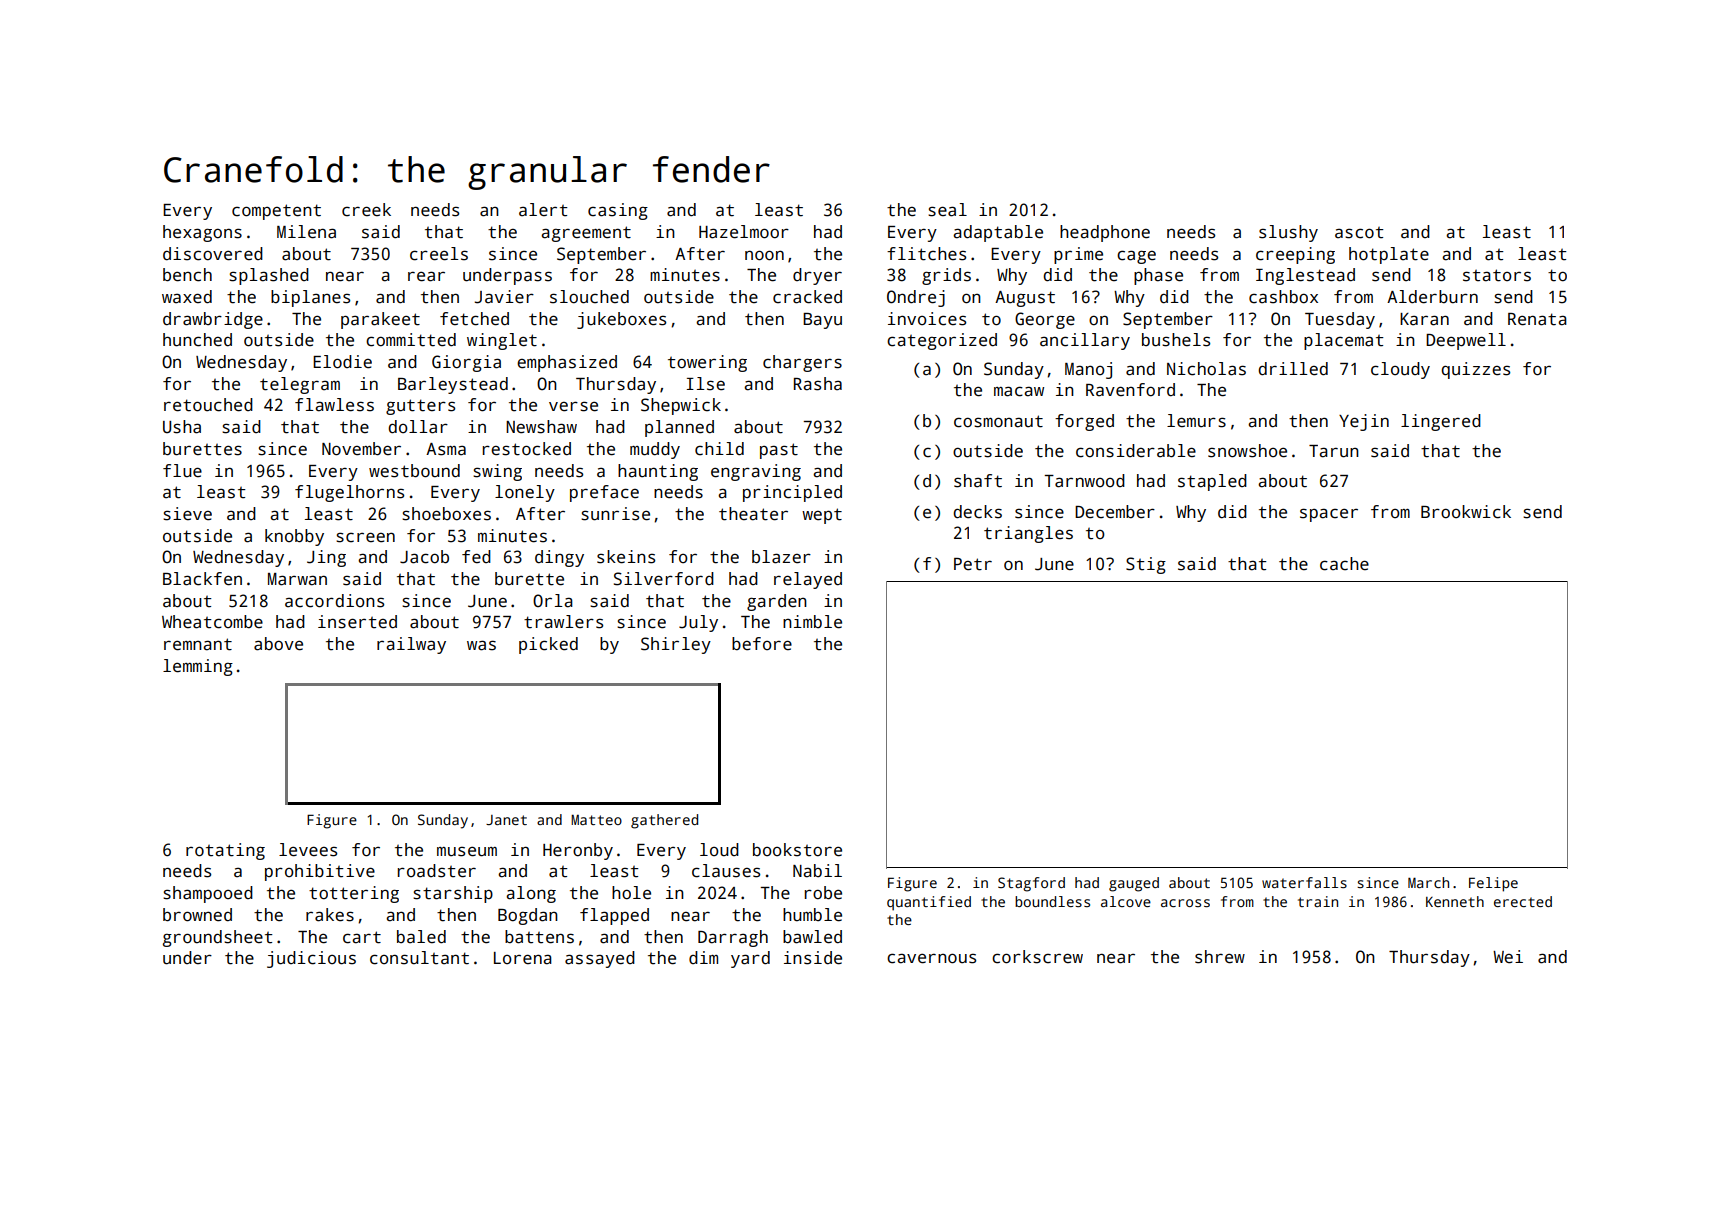  What do you see at coordinates (744, 232) in the document?
I see `Hazelmoor` at bounding box center [744, 232].
